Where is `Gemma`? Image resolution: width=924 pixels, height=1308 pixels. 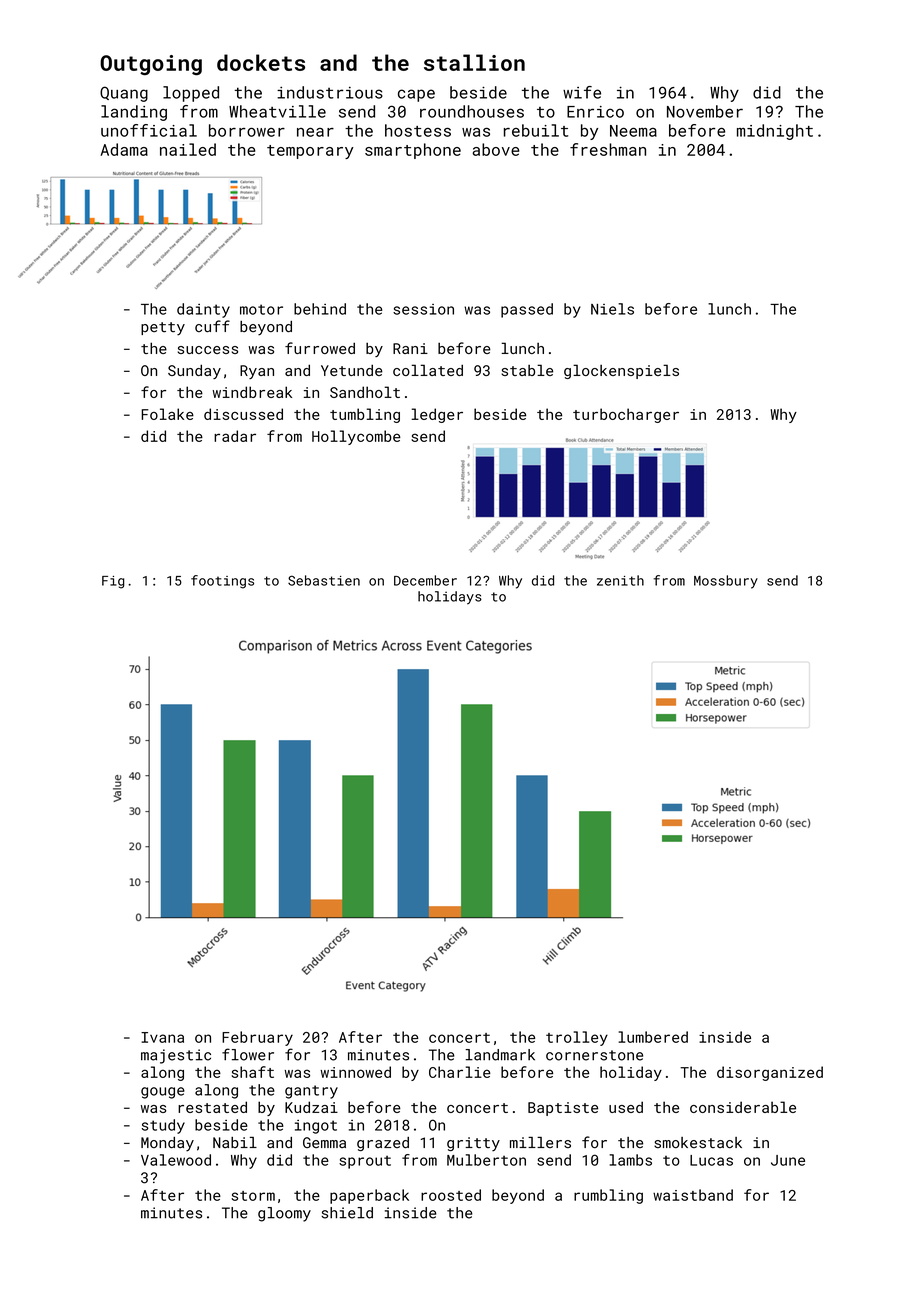 Gemma is located at coordinates (324, 1142).
